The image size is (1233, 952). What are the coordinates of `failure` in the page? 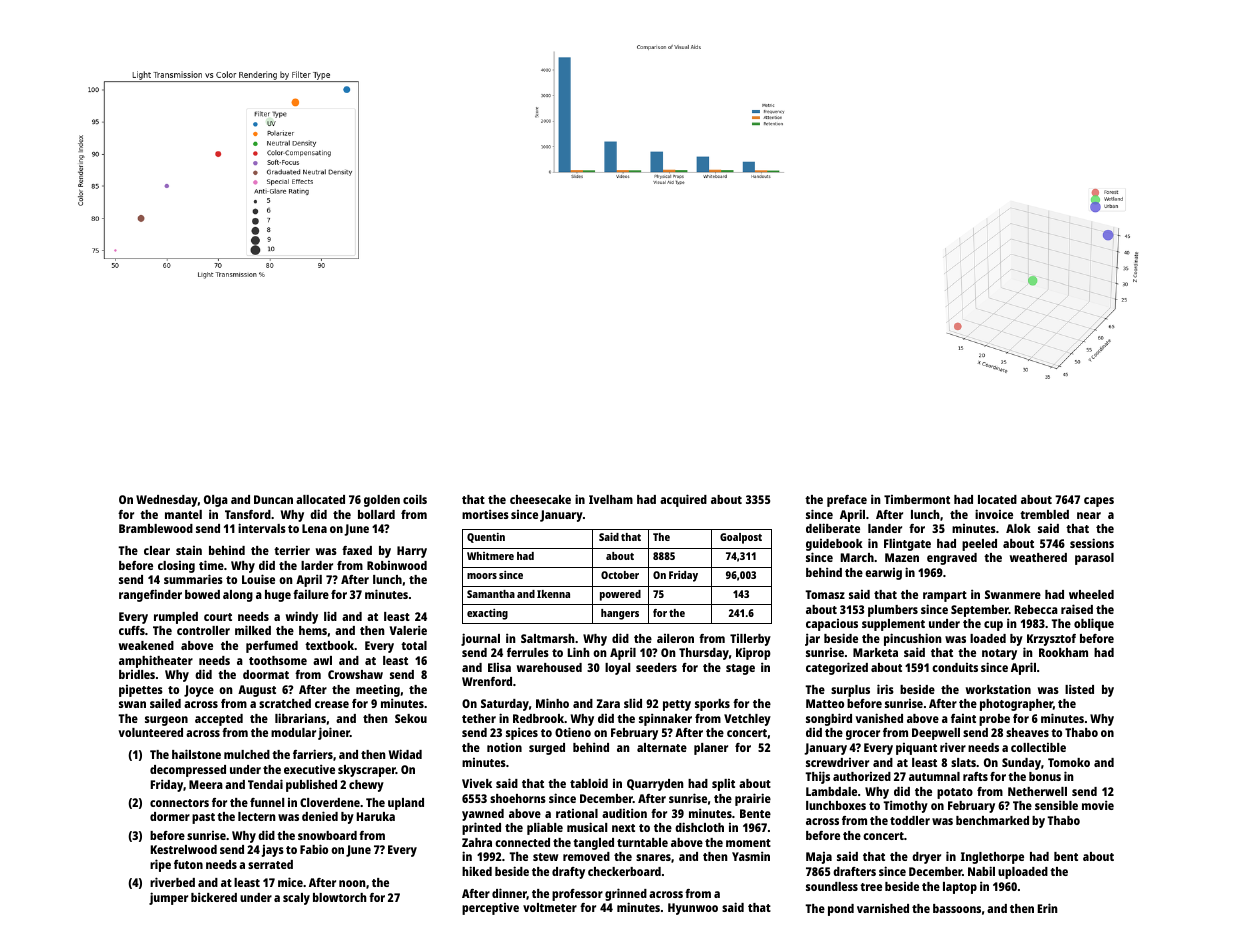 It's located at (311, 594).
